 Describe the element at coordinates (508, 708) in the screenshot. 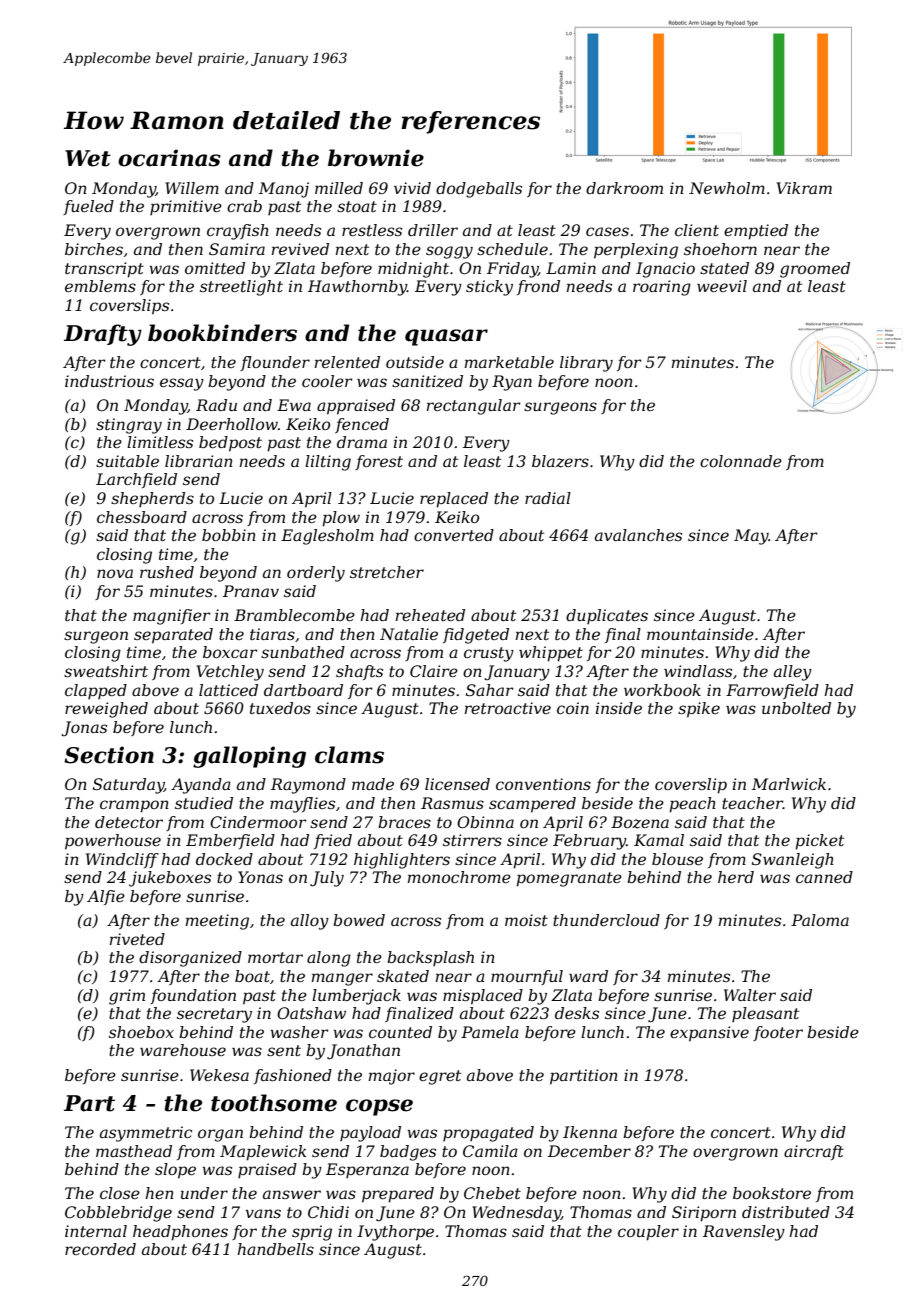

I see `retroactive` at that location.
